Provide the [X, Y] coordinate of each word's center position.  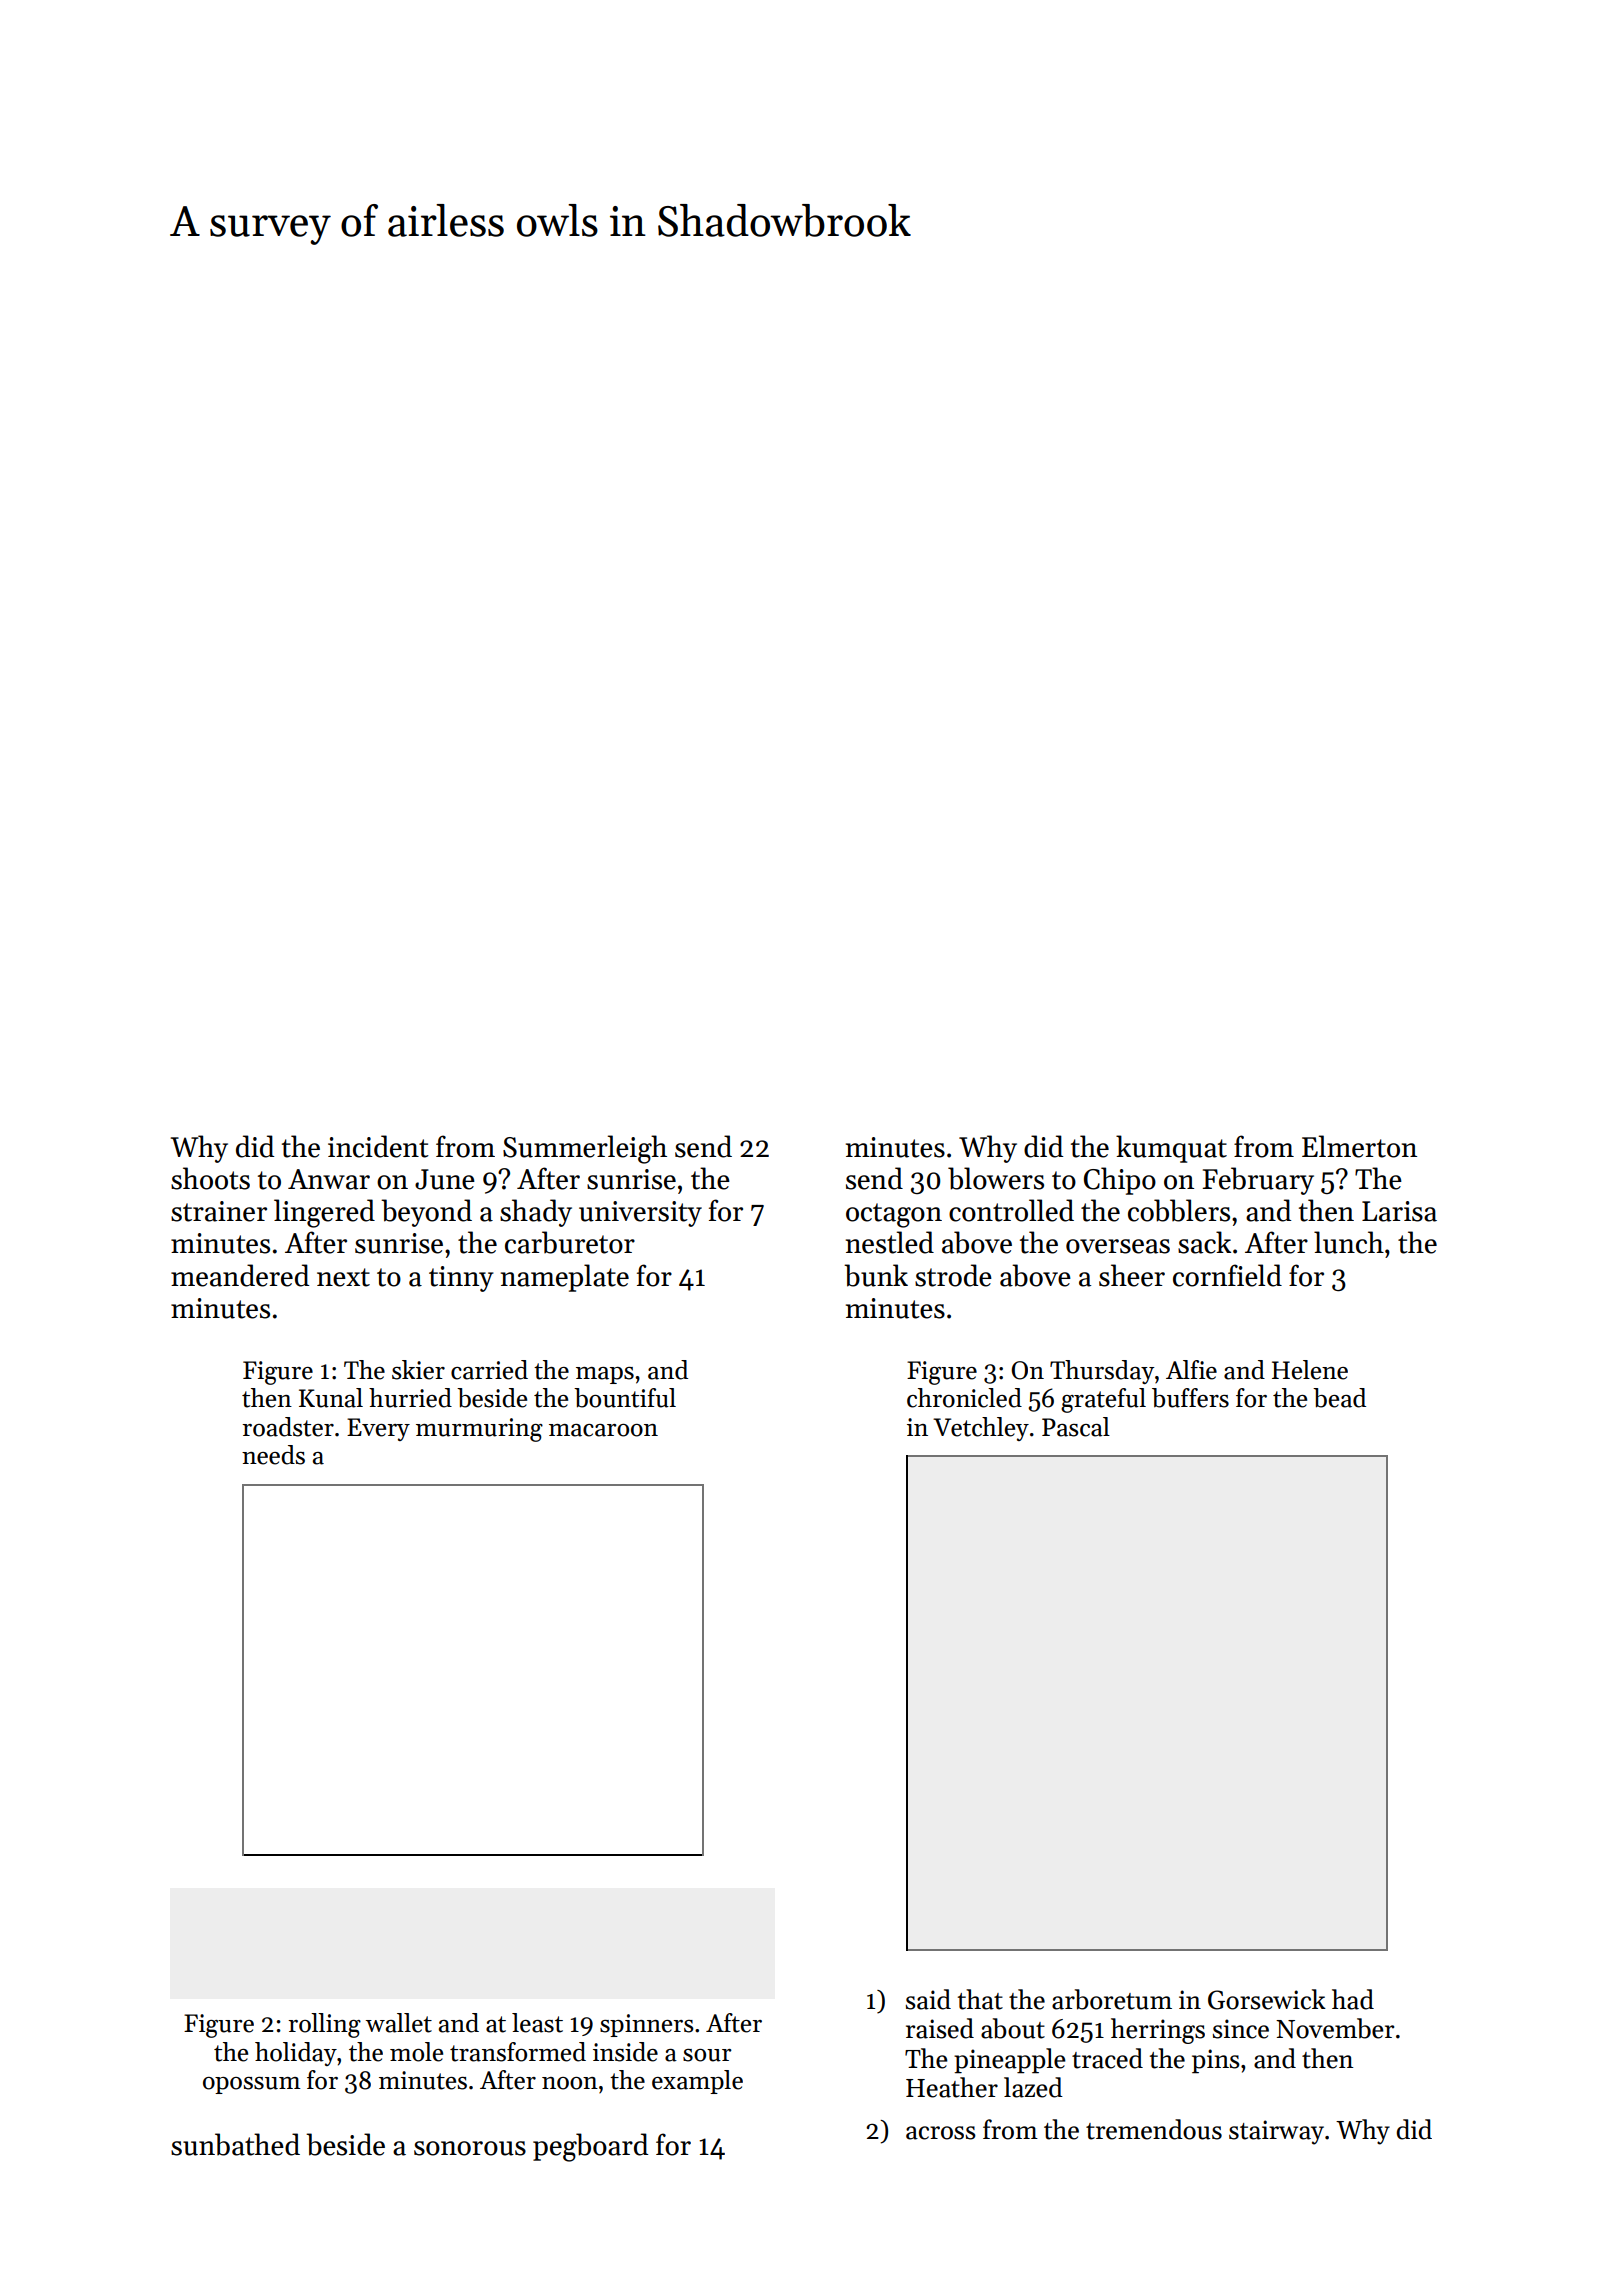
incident [378, 1146]
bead [1339, 1398]
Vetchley [981, 1429]
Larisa [1399, 1211]
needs [273, 1455]
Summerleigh [585, 1149]
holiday [296, 2054]
